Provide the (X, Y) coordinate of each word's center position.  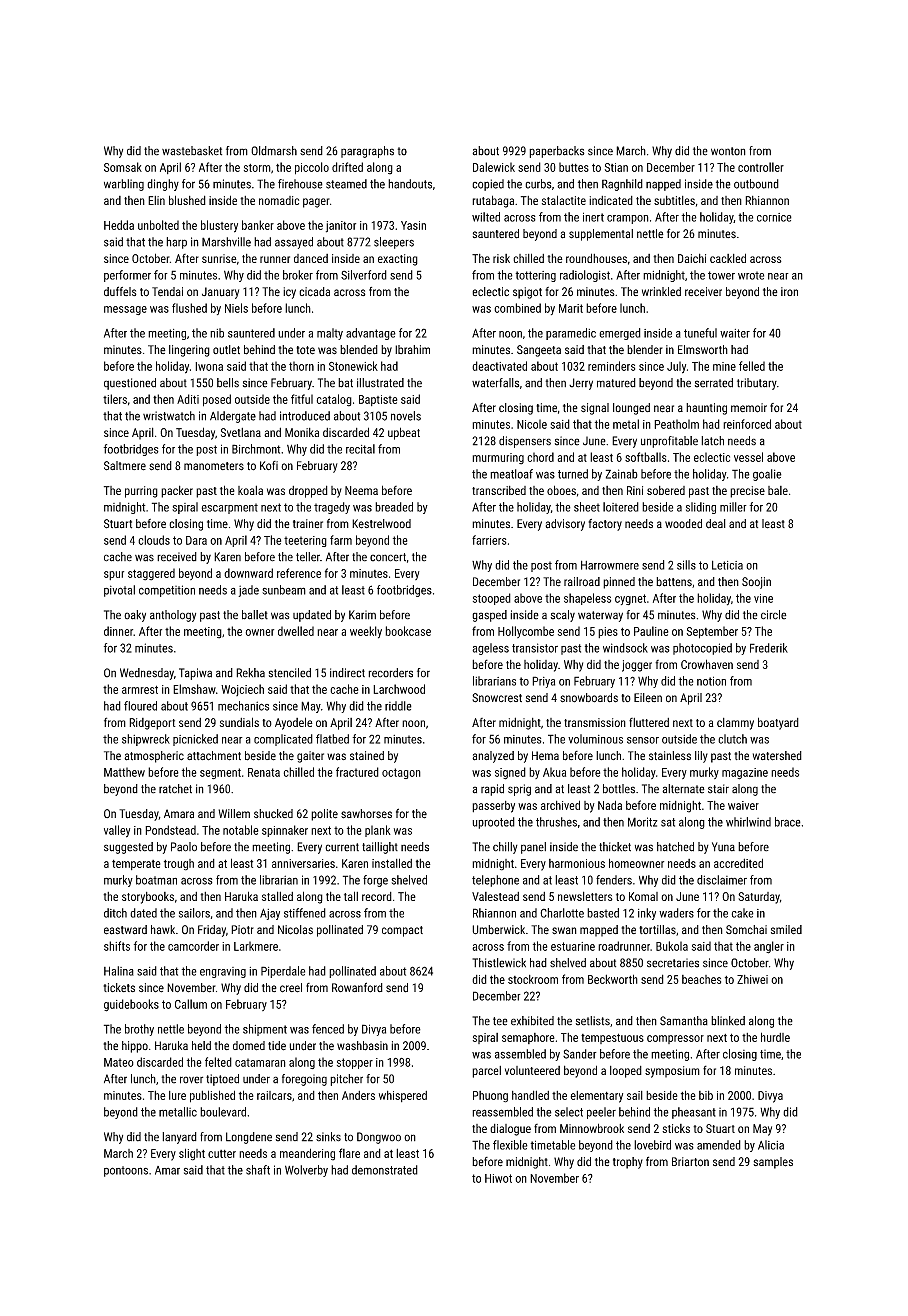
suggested (128, 848)
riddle (398, 706)
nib (217, 333)
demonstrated (385, 1170)
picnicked (195, 740)
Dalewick (494, 167)
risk (501, 258)
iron (789, 291)
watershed (777, 756)
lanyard (179, 1138)
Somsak (123, 167)
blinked (728, 1021)
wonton (728, 151)
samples (773, 1163)
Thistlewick (499, 963)
